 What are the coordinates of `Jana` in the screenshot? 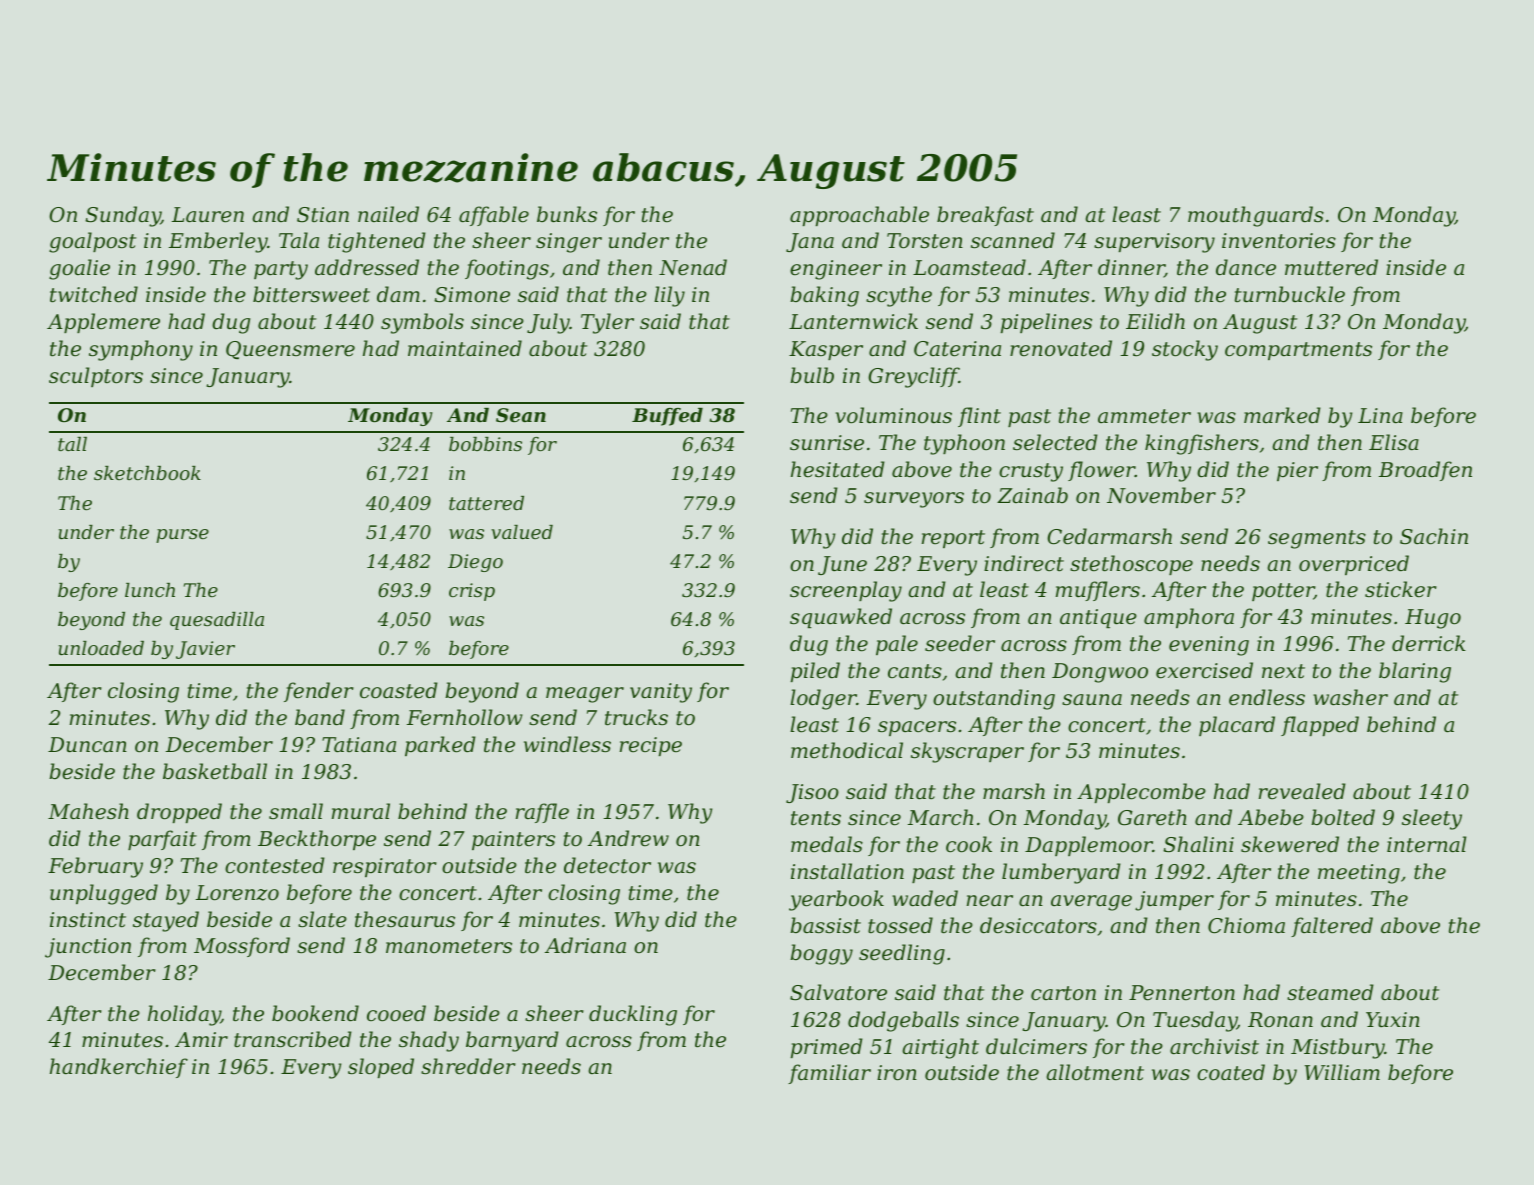 It's located at (810, 242).
